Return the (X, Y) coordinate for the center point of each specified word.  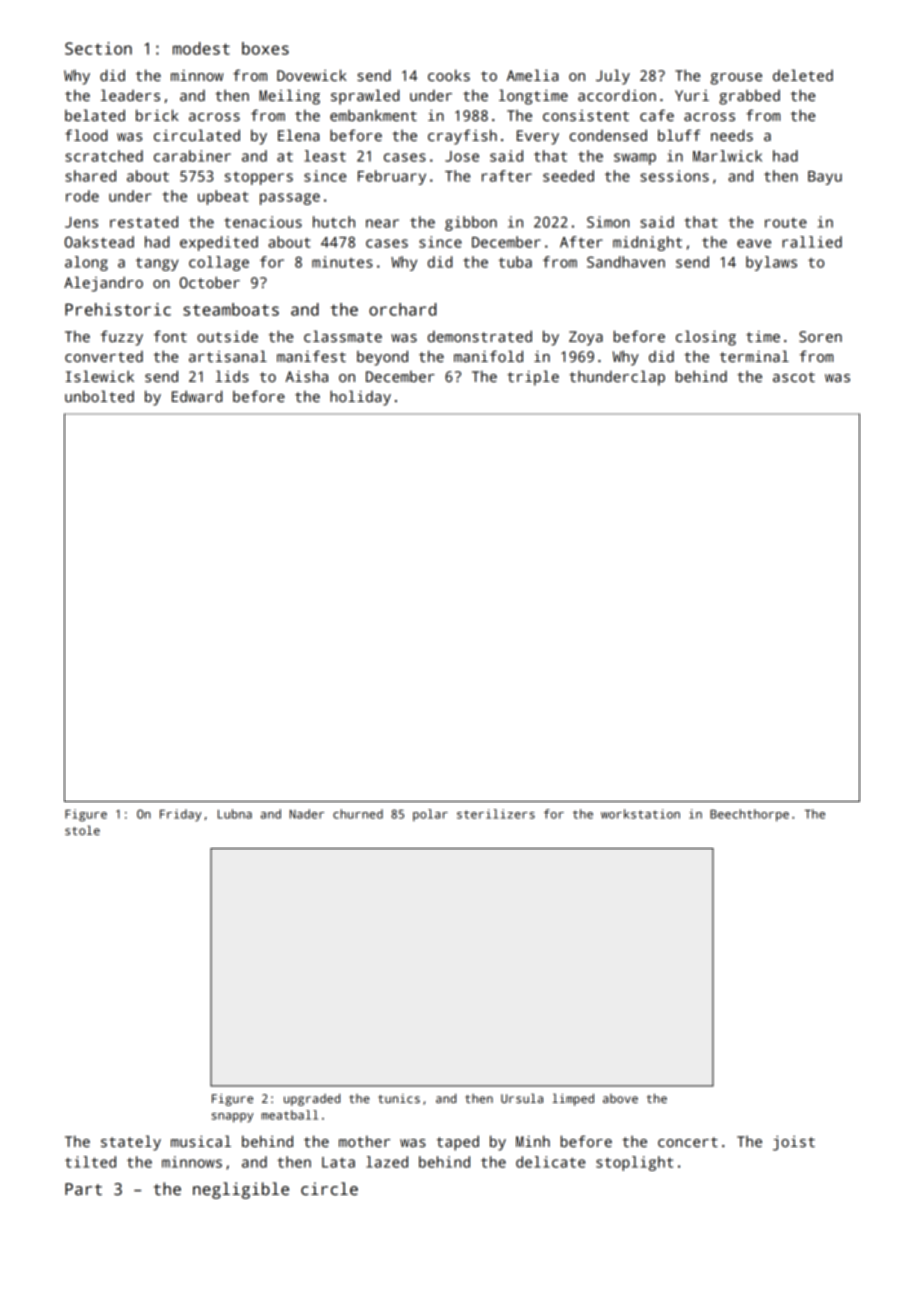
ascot (794, 377)
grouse (736, 79)
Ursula (522, 1098)
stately (131, 1143)
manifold (488, 356)
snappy (233, 1118)
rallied (812, 242)
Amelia (532, 75)
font (170, 336)
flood (86, 135)
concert (688, 1142)
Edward (197, 396)
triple (533, 378)
